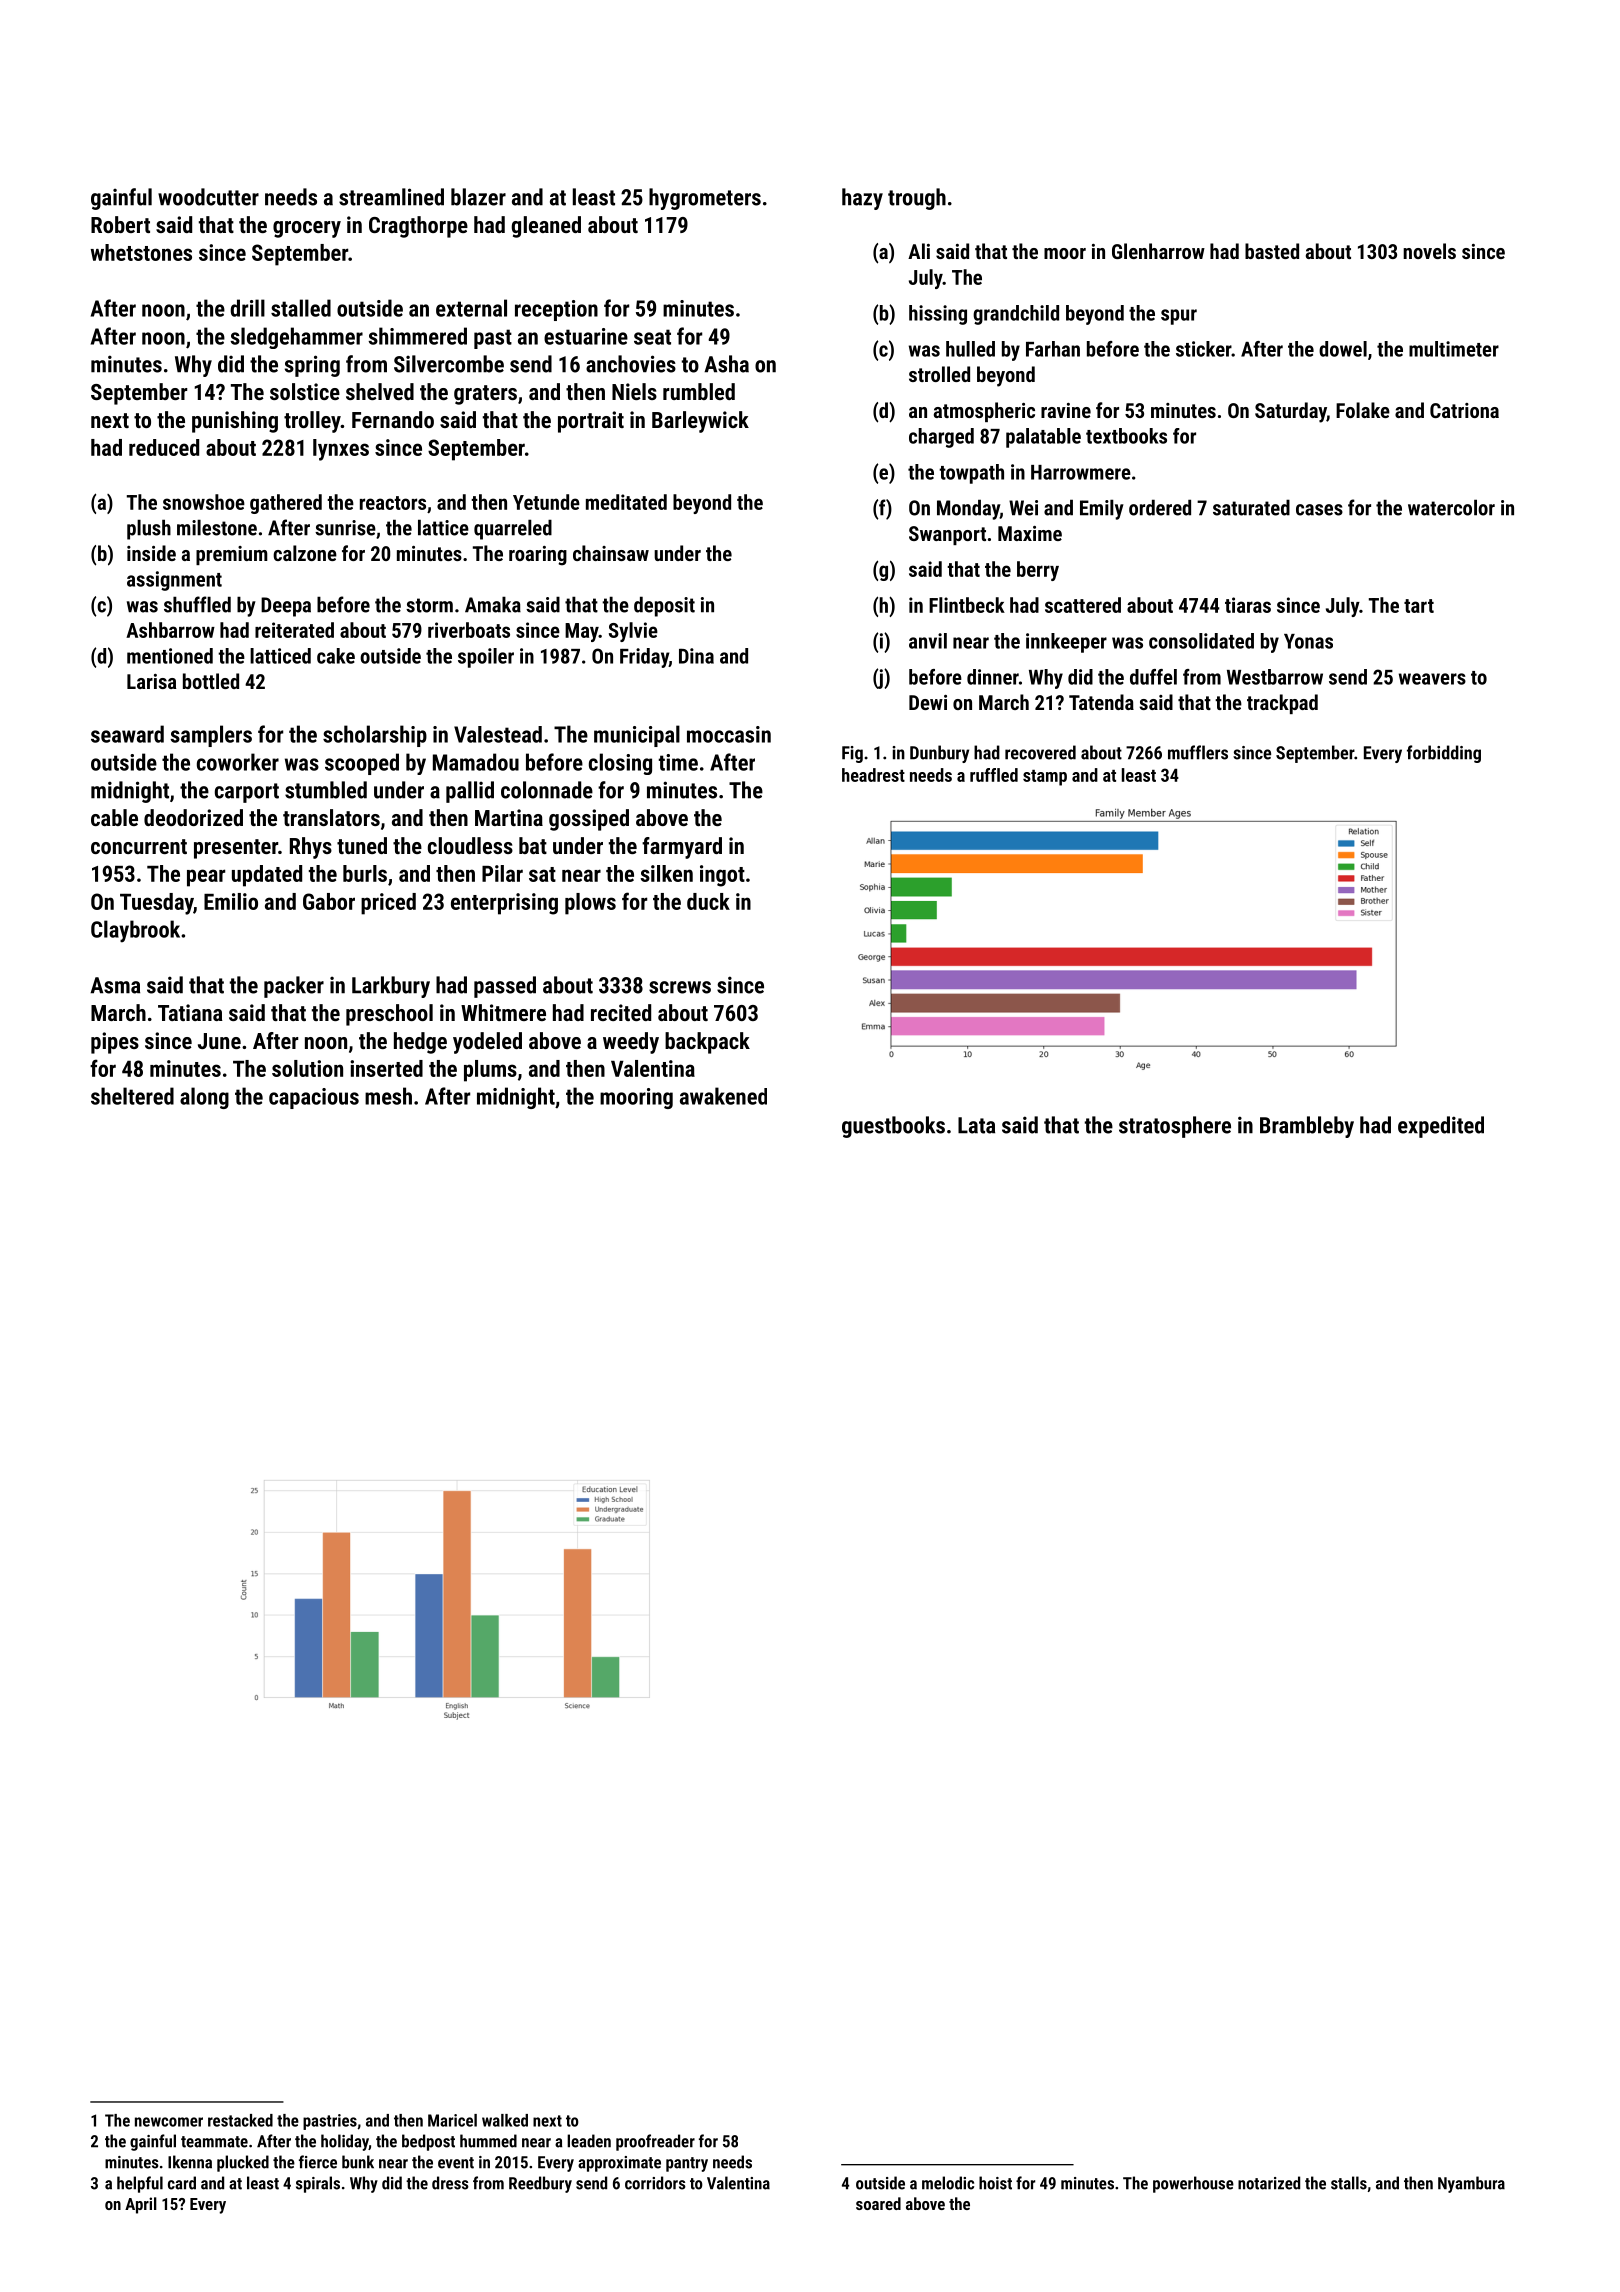 The width and height of the screenshot is (1620, 2292). I want to click on passed, so click(505, 987).
